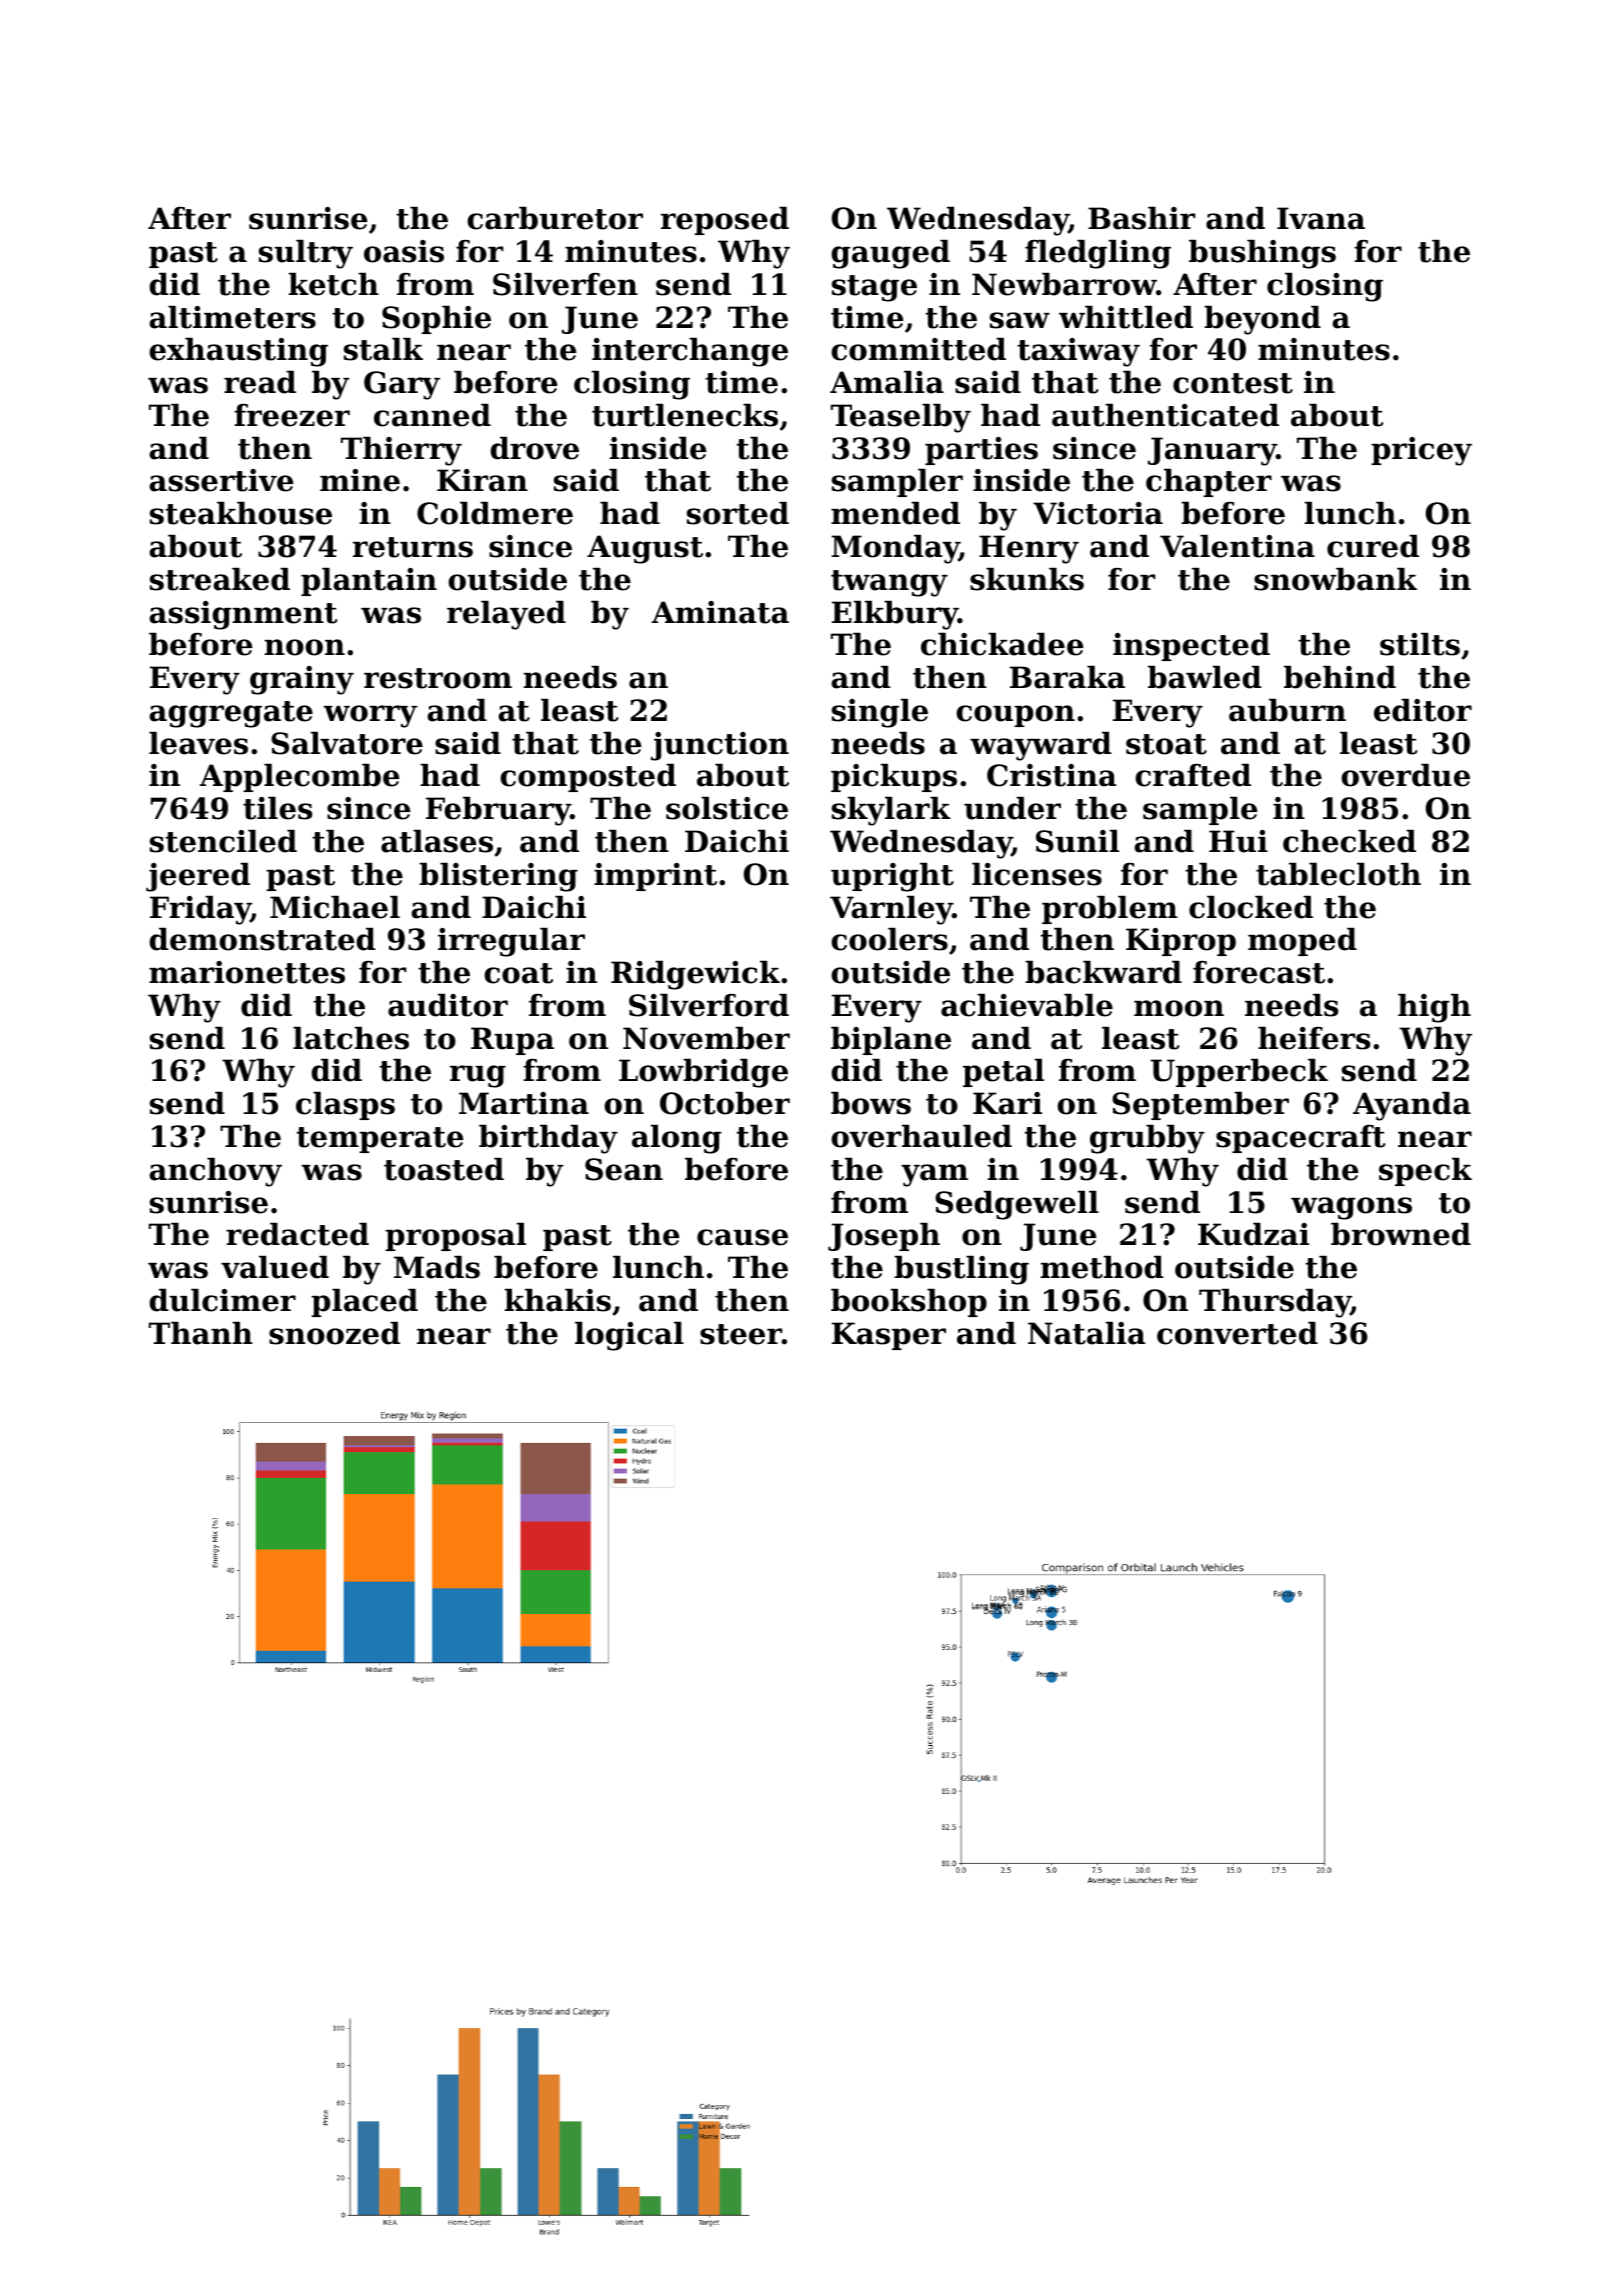  What do you see at coordinates (506, 615) in the page?
I see `relayed` at bounding box center [506, 615].
